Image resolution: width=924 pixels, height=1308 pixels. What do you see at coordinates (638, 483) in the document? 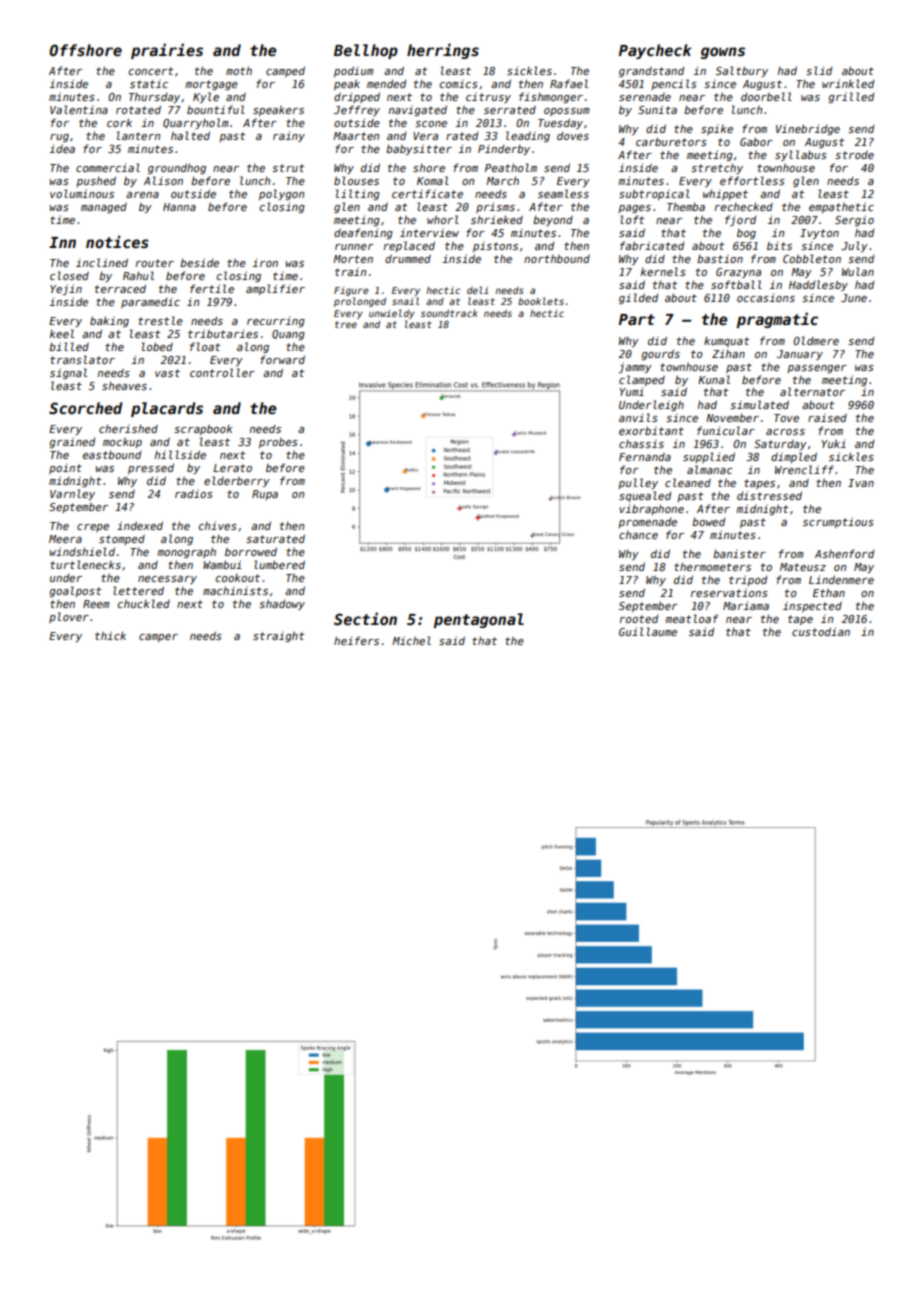
I see `pulley` at bounding box center [638, 483].
